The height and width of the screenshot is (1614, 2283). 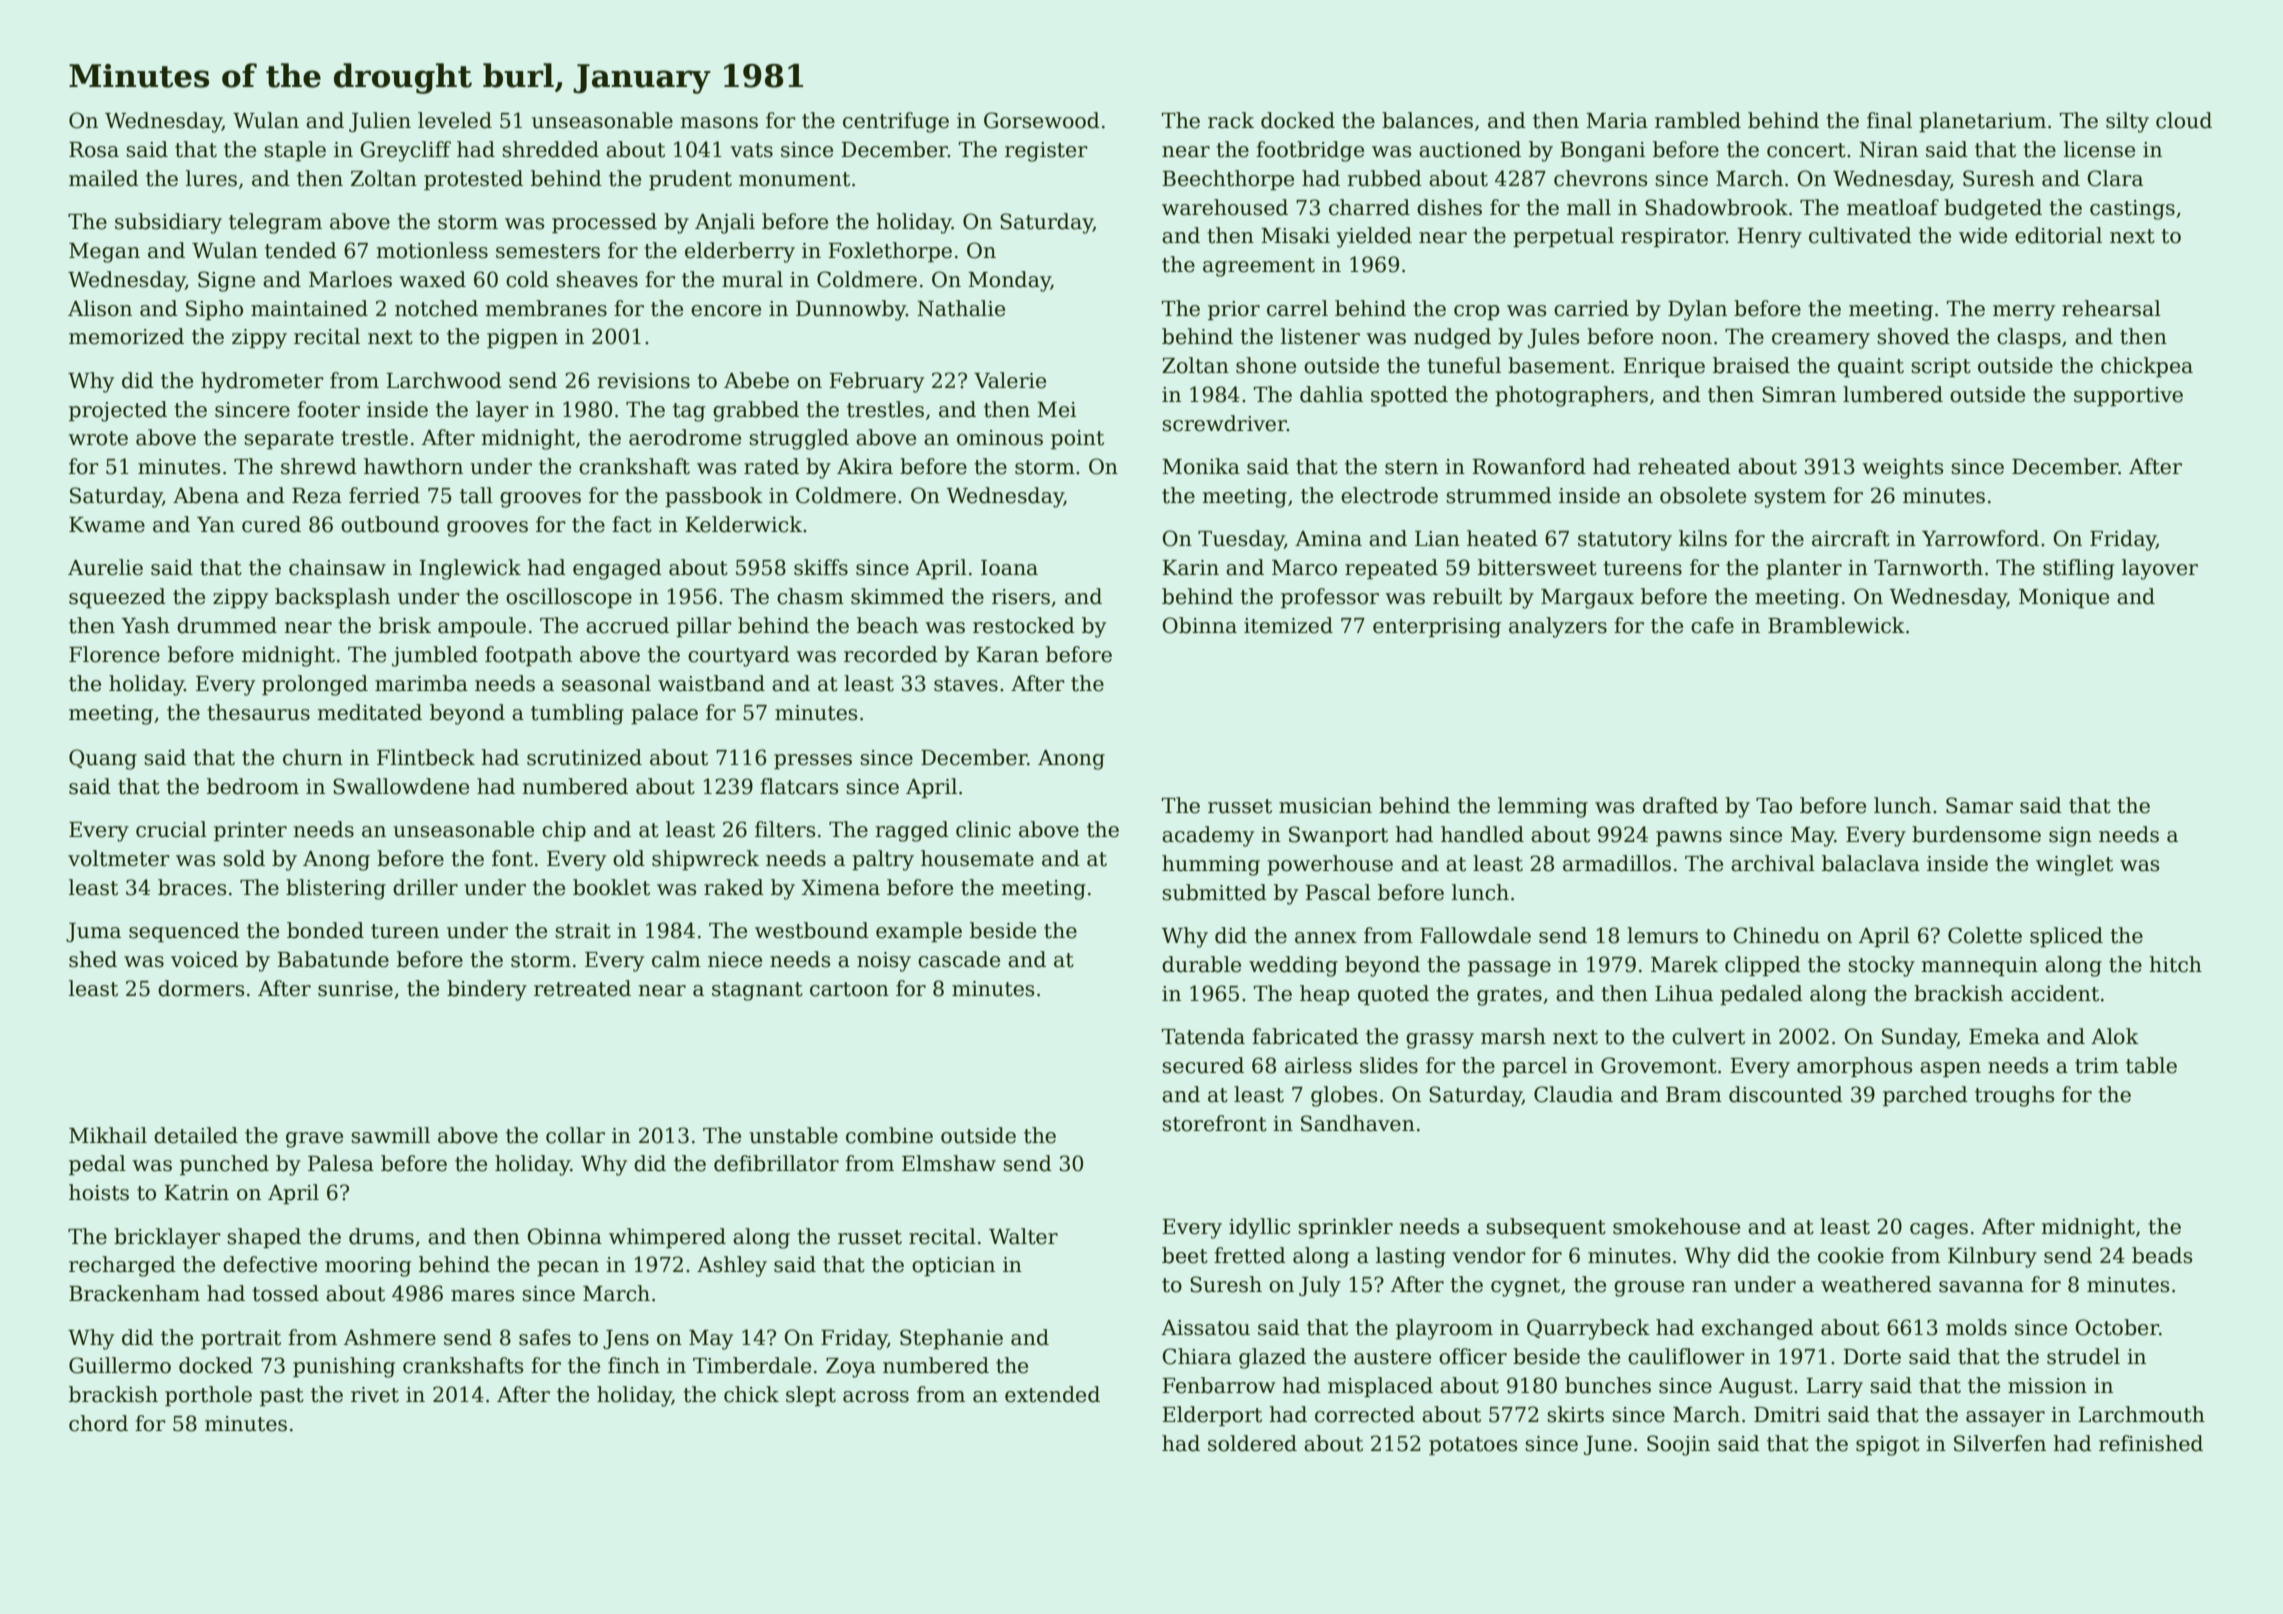 What do you see at coordinates (896, 122) in the screenshot?
I see `centrifuge` at bounding box center [896, 122].
